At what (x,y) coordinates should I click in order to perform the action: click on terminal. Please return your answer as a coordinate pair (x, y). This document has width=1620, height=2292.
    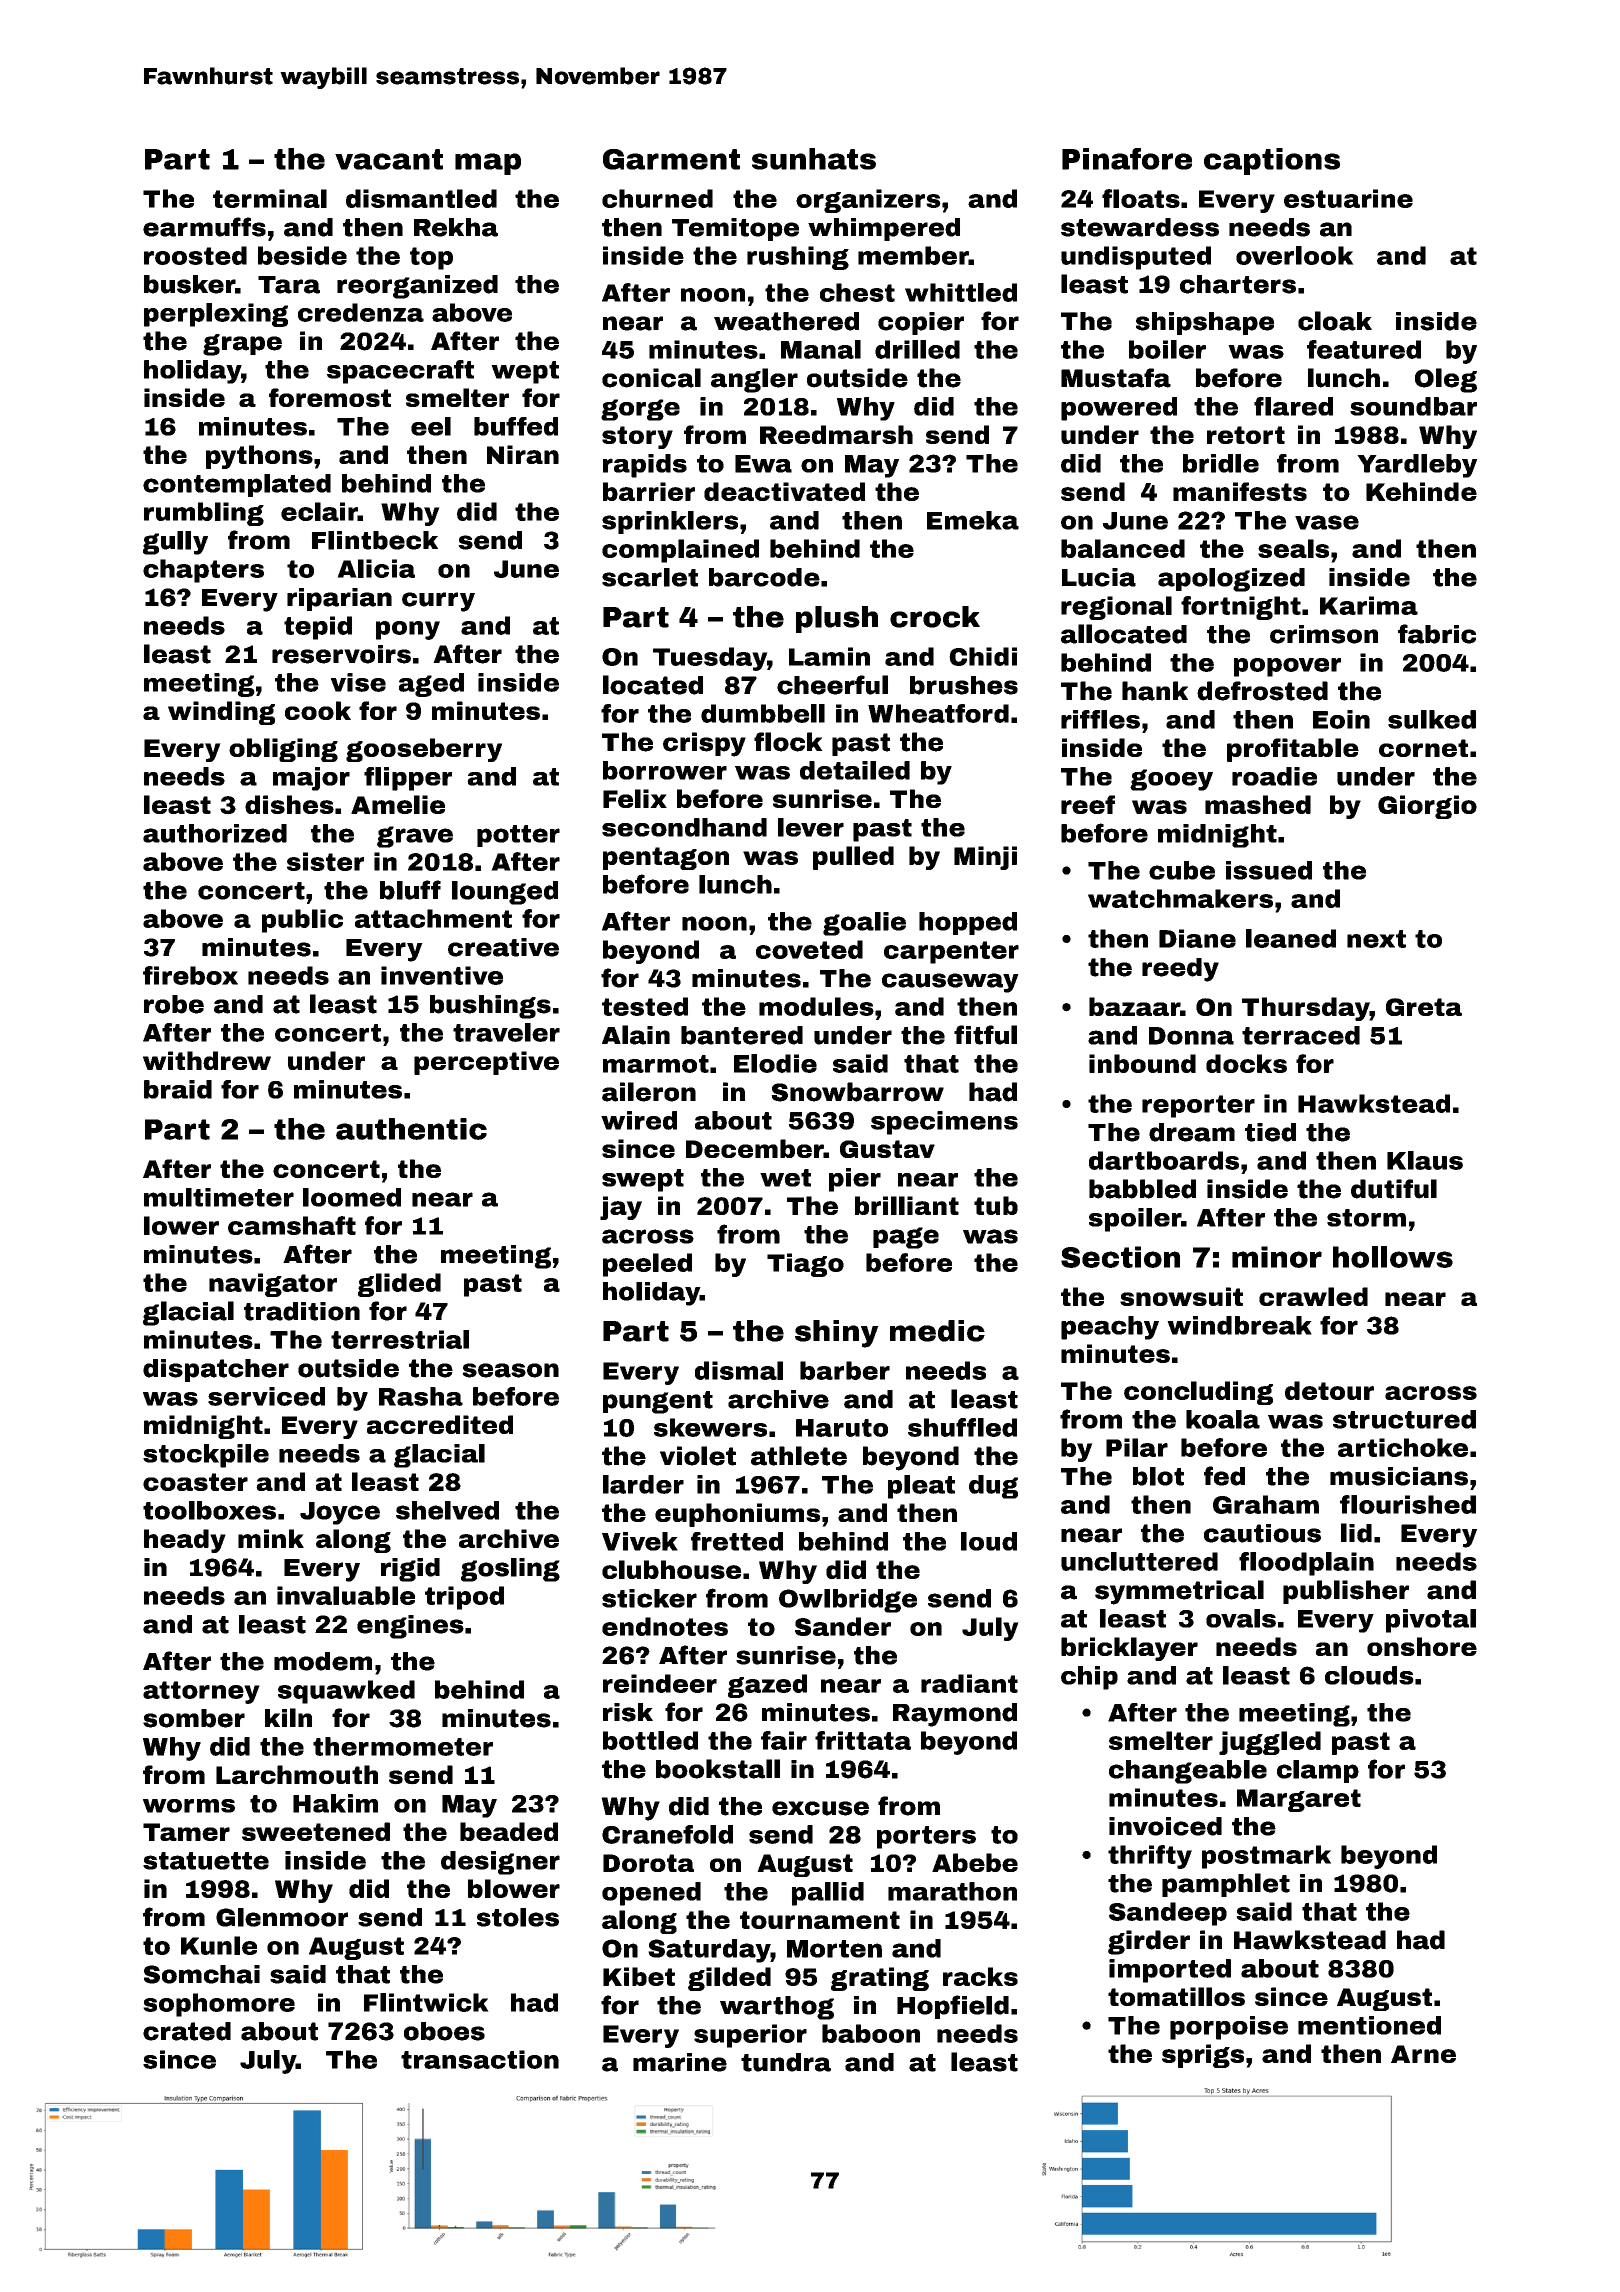
    Looking at the image, I should click on (270, 198).
